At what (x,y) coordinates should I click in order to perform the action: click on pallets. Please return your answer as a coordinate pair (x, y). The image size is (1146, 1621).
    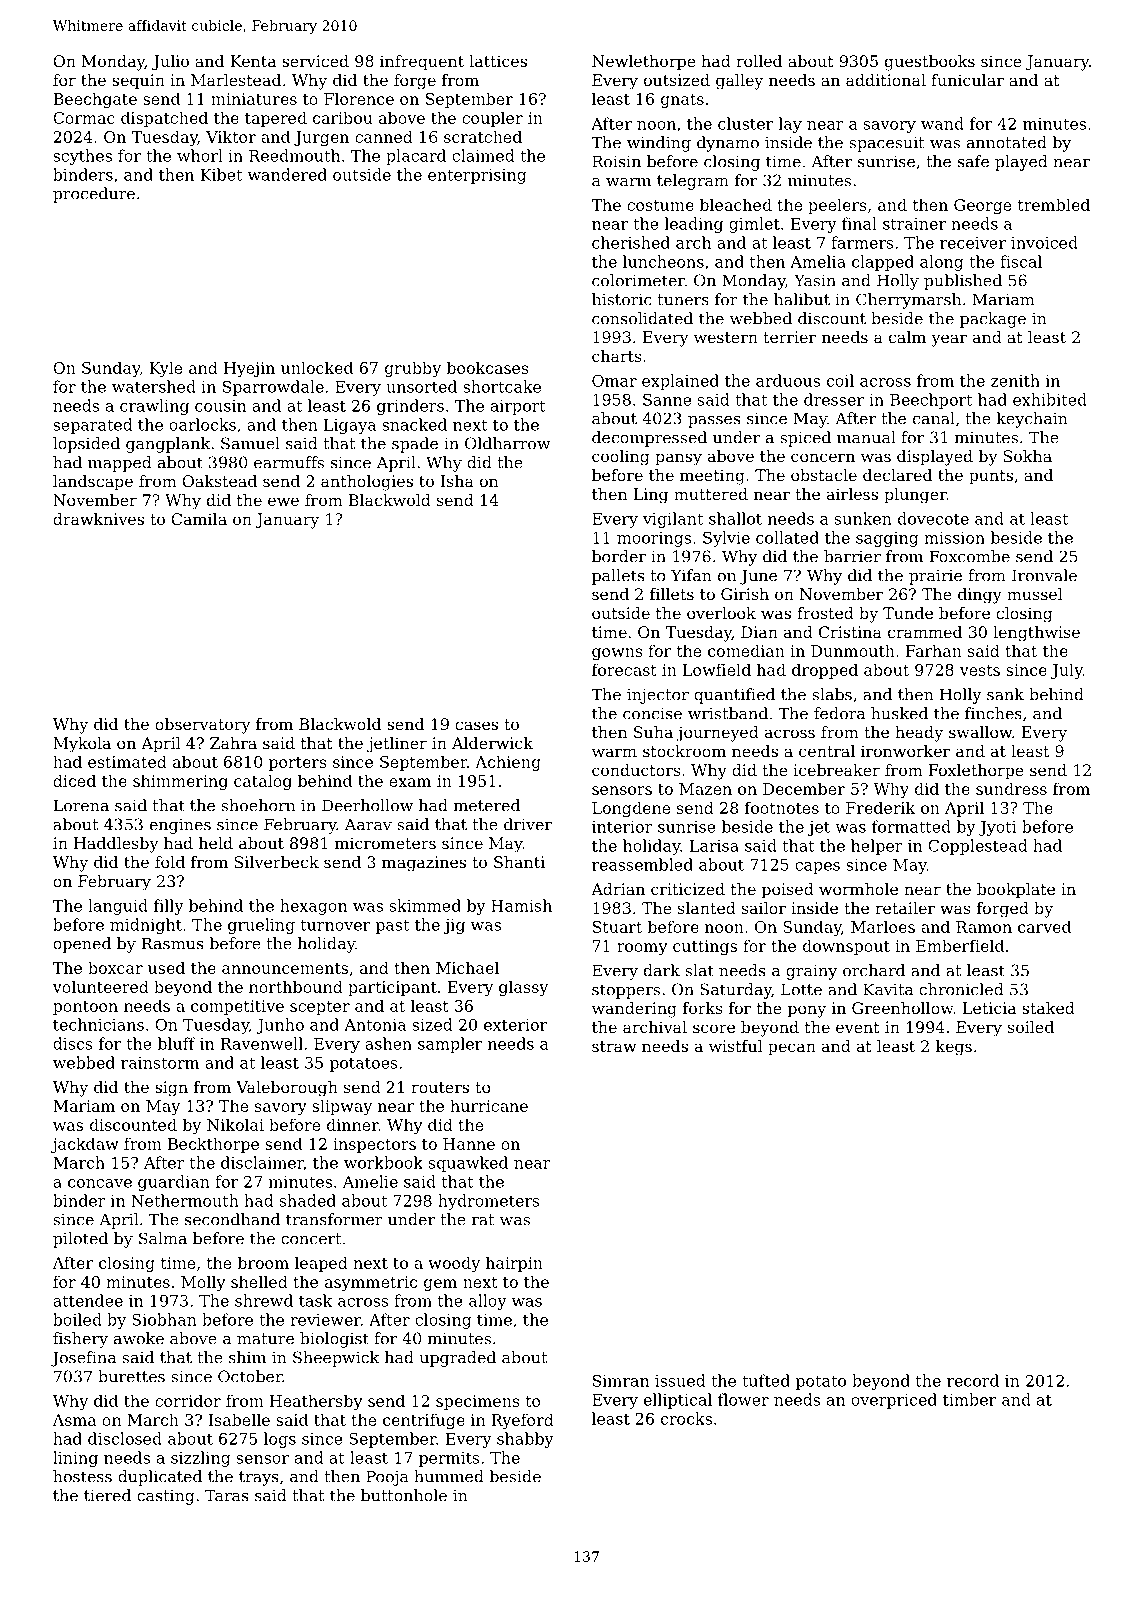
    Looking at the image, I should click on (618, 577).
